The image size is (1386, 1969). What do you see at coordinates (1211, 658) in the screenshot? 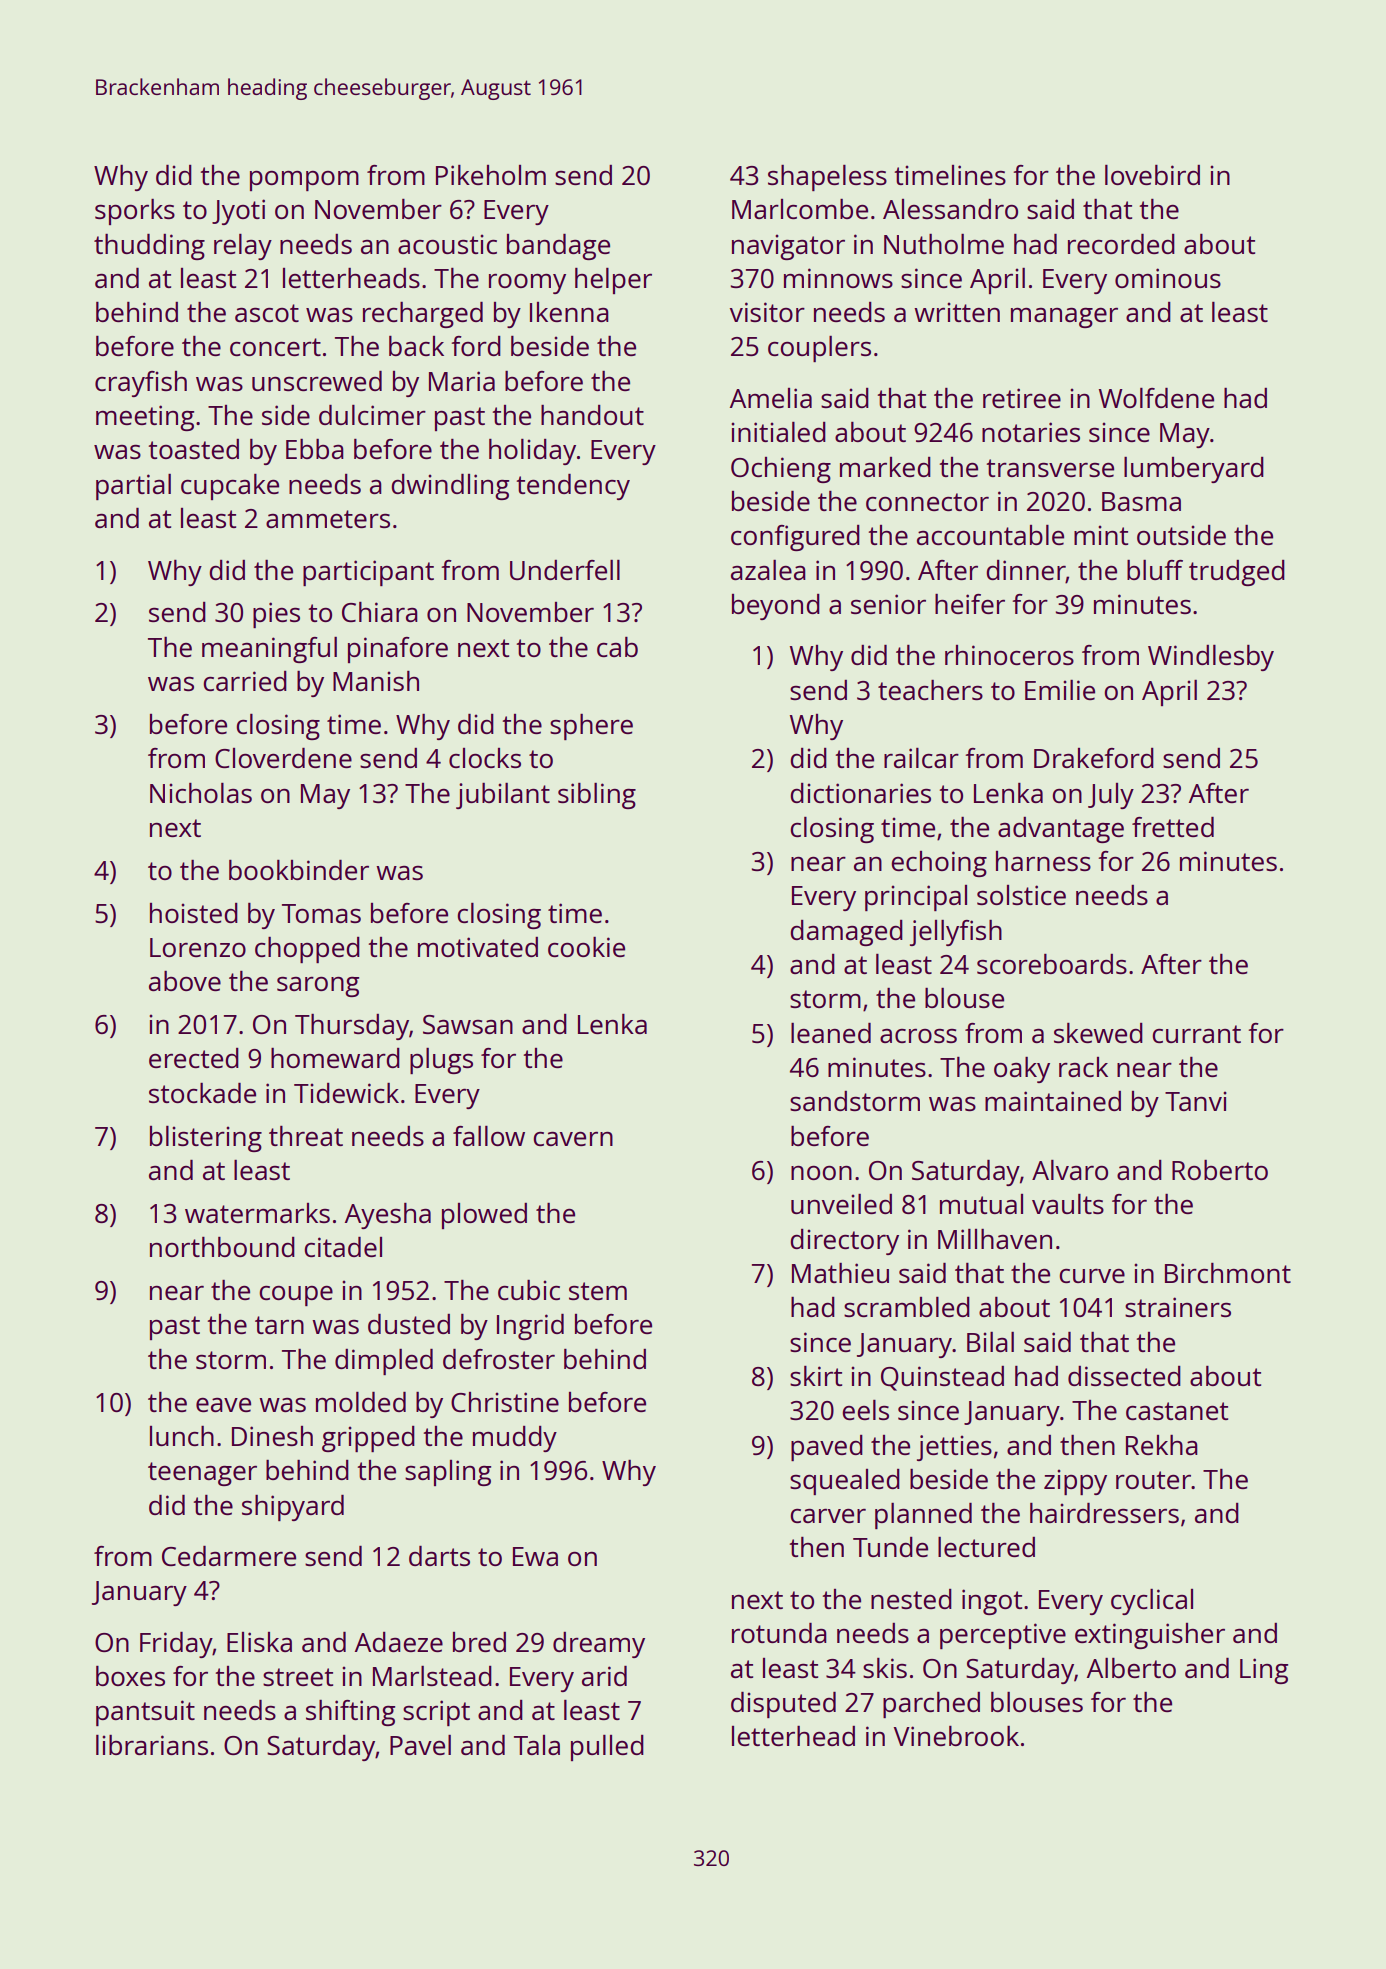
I see `Windlesby` at bounding box center [1211, 658].
